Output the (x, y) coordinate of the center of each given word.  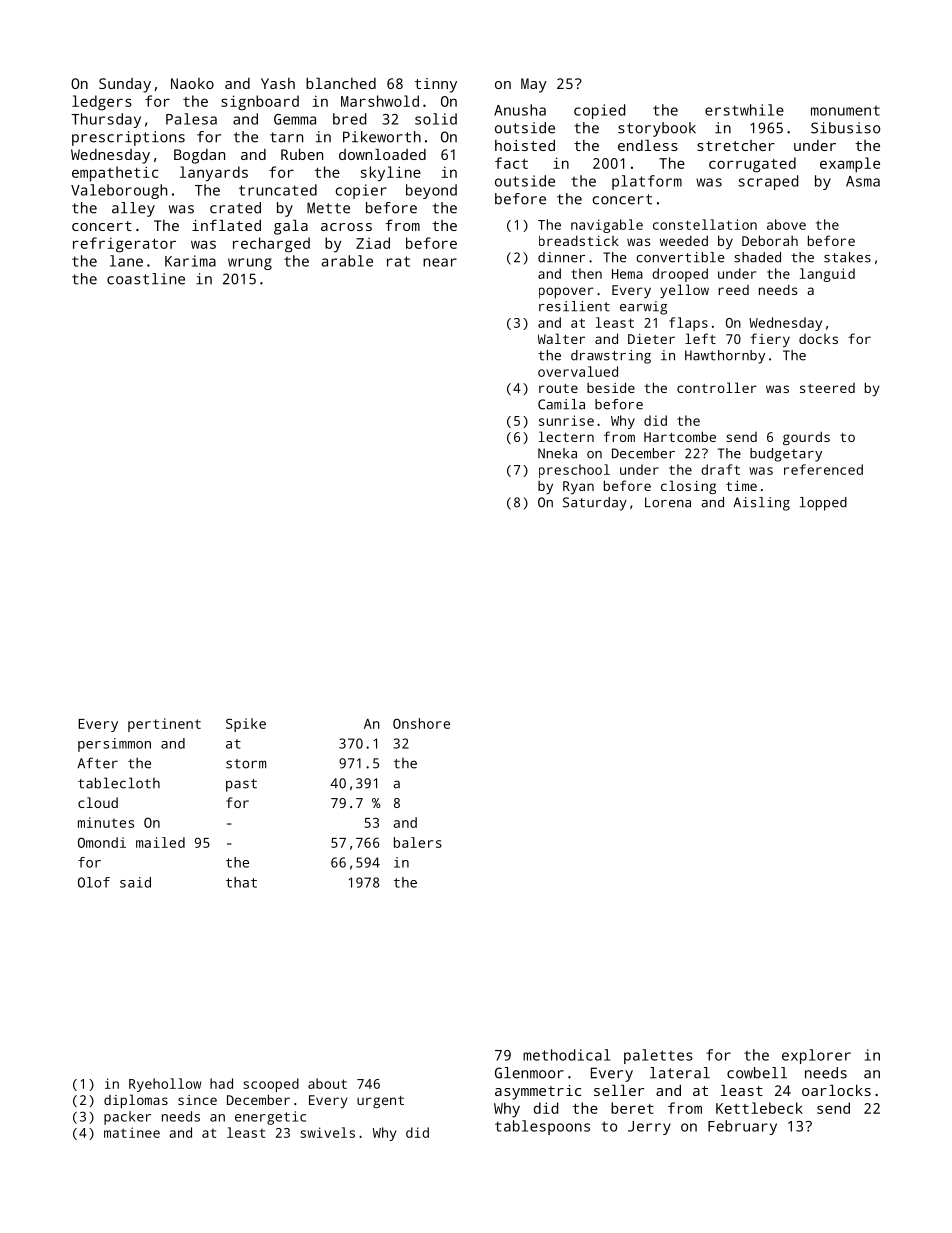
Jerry (649, 1128)
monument (845, 110)
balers (418, 842)
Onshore (421, 723)
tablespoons (542, 1127)
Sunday (125, 85)
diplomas (136, 1101)
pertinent (164, 725)
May (534, 85)
